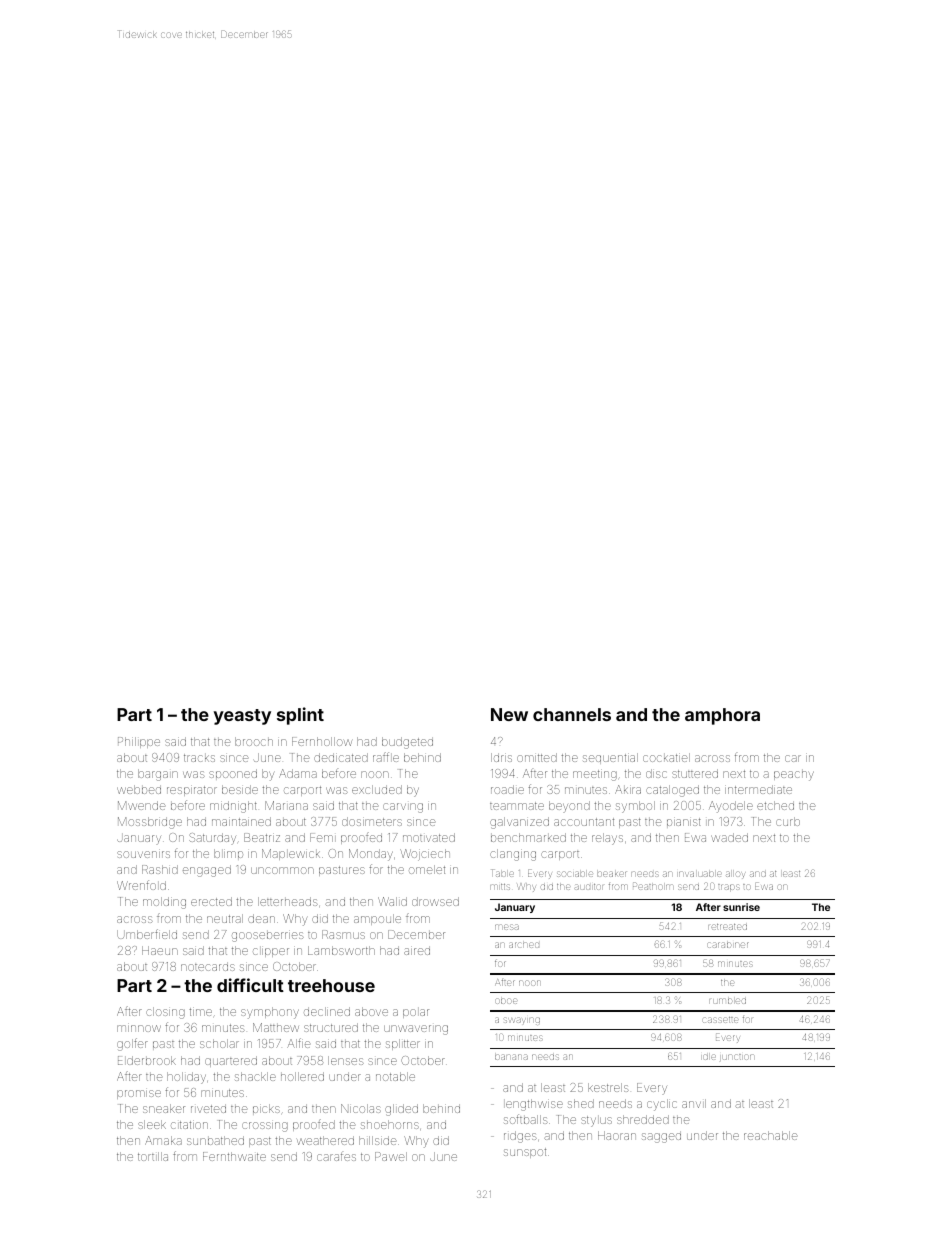 This screenshot has height=1233, width=952. Describe the element at coordinates (254, 741) in the screenshot. I see `brooch` at that location.
